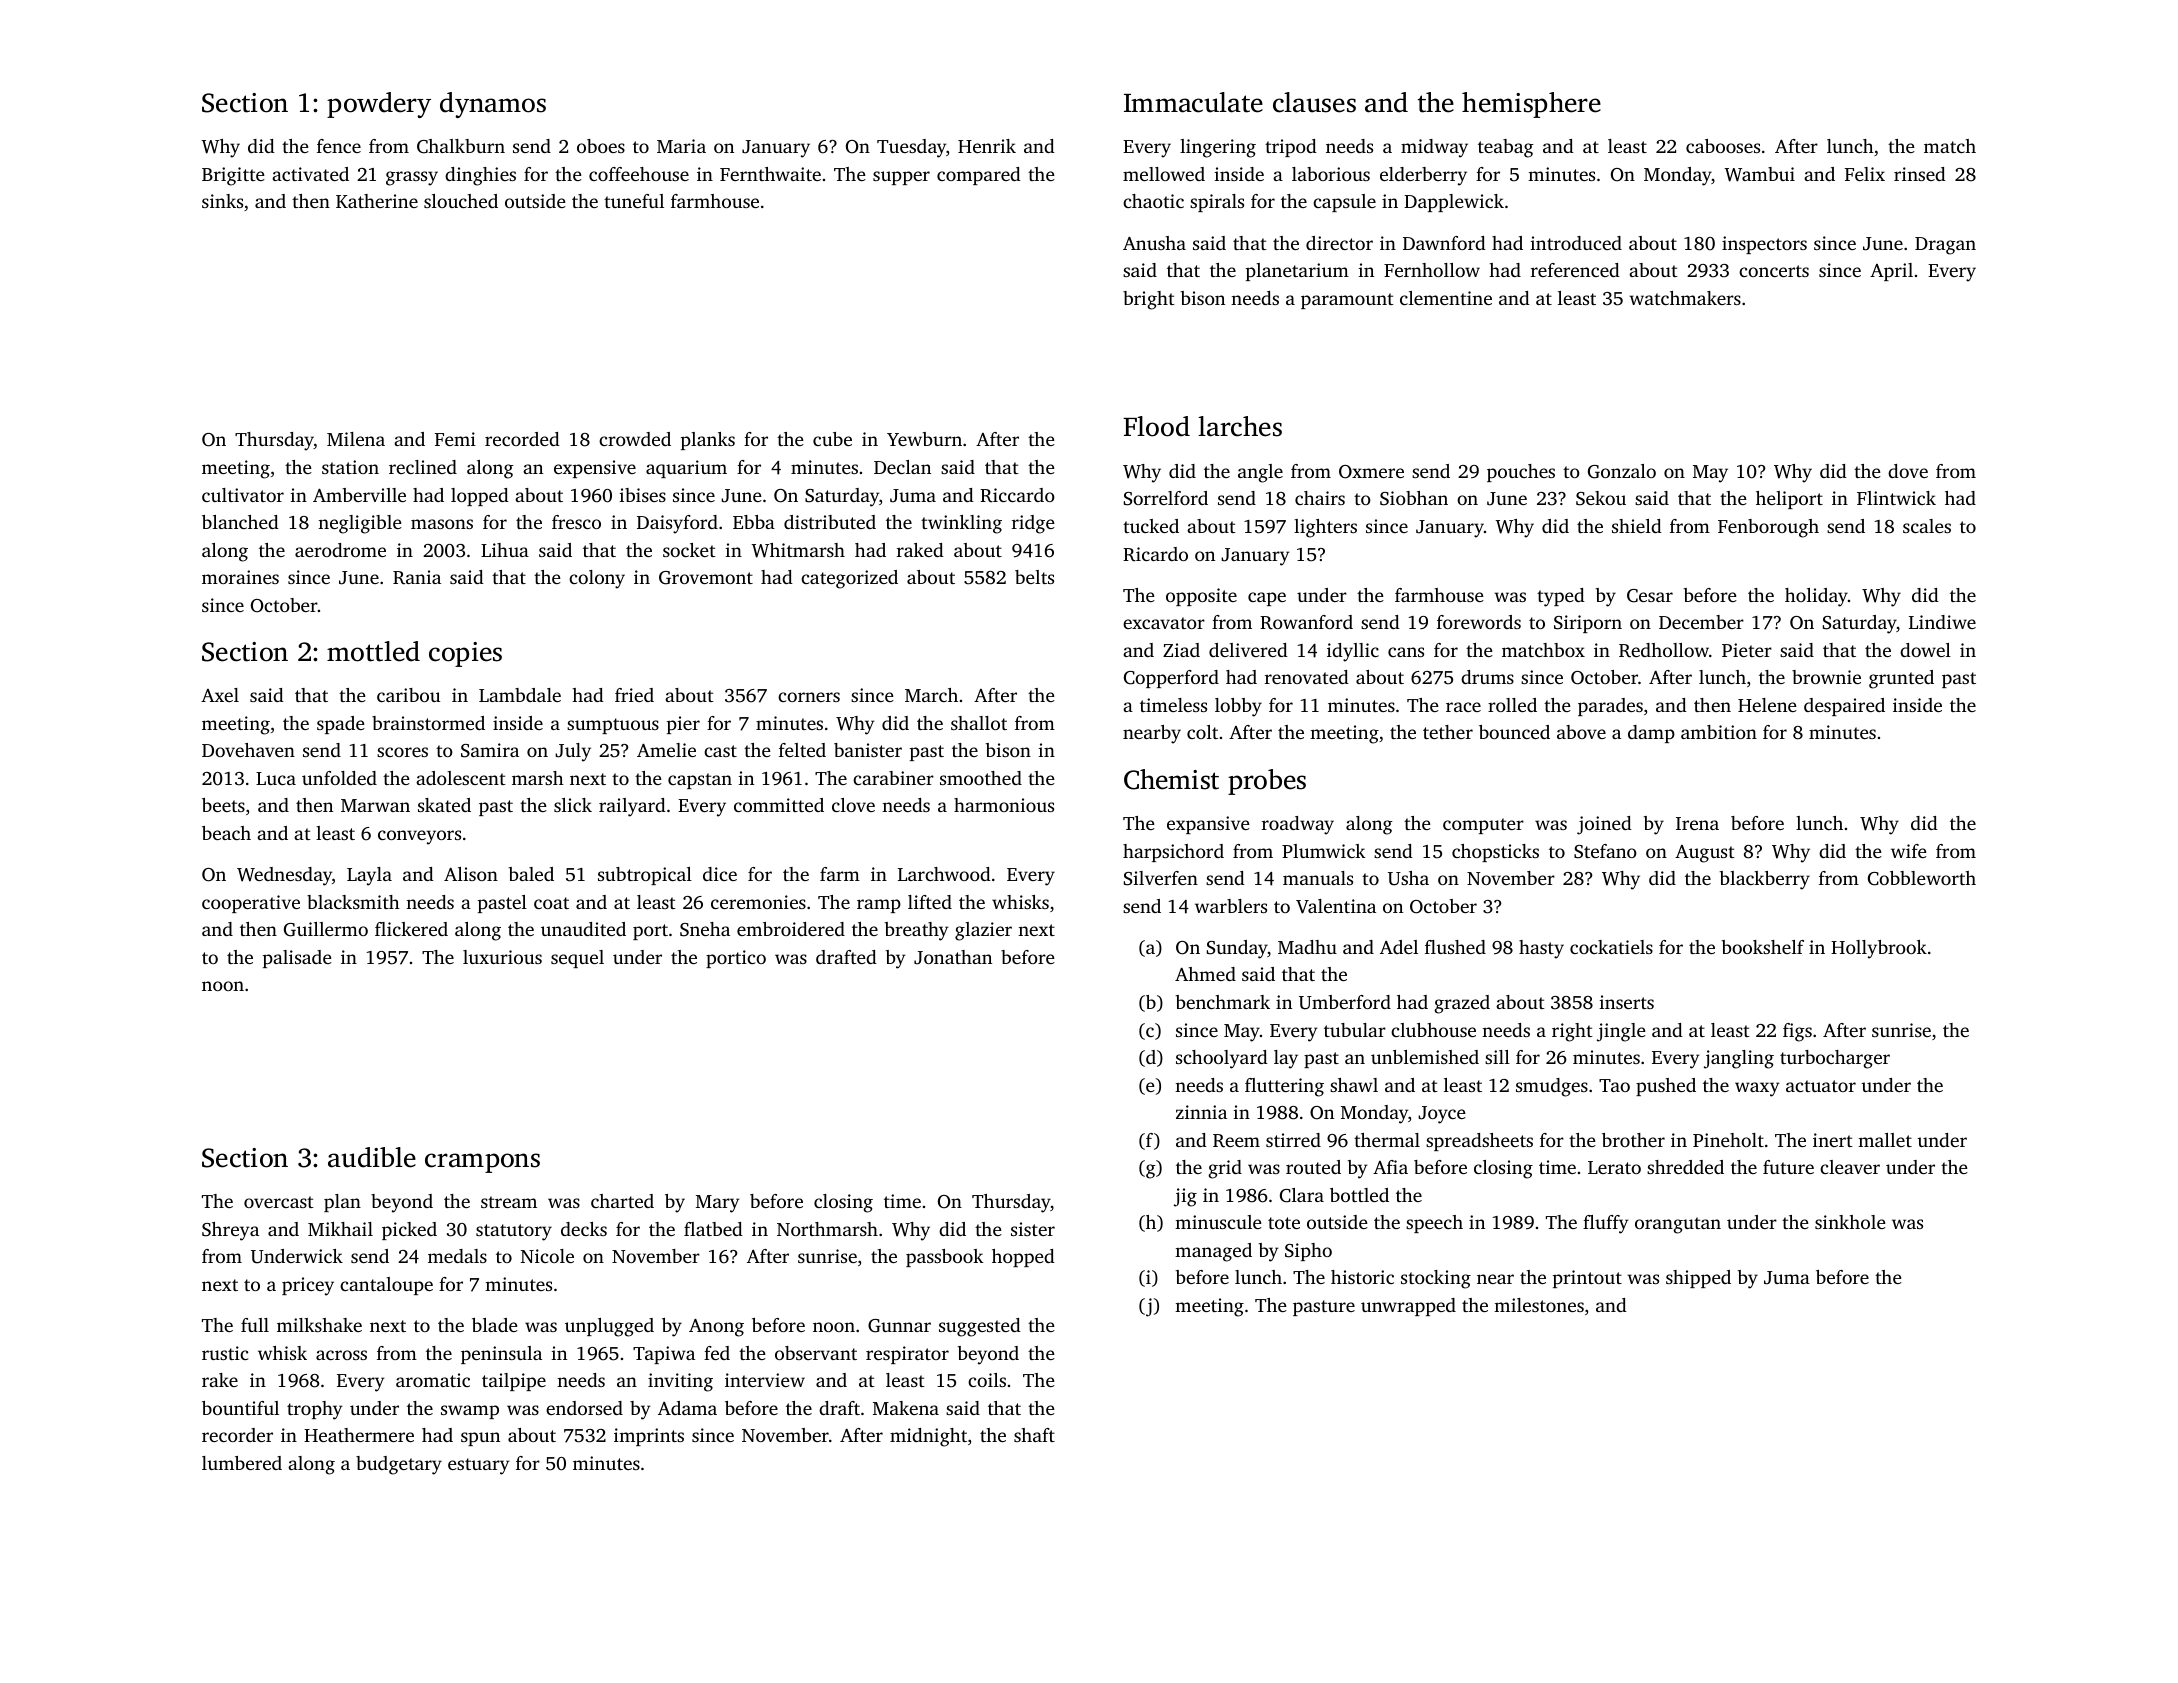 This page has width=2178, height=1683. I want to click on Hollybrook, so click(1879, 949).
